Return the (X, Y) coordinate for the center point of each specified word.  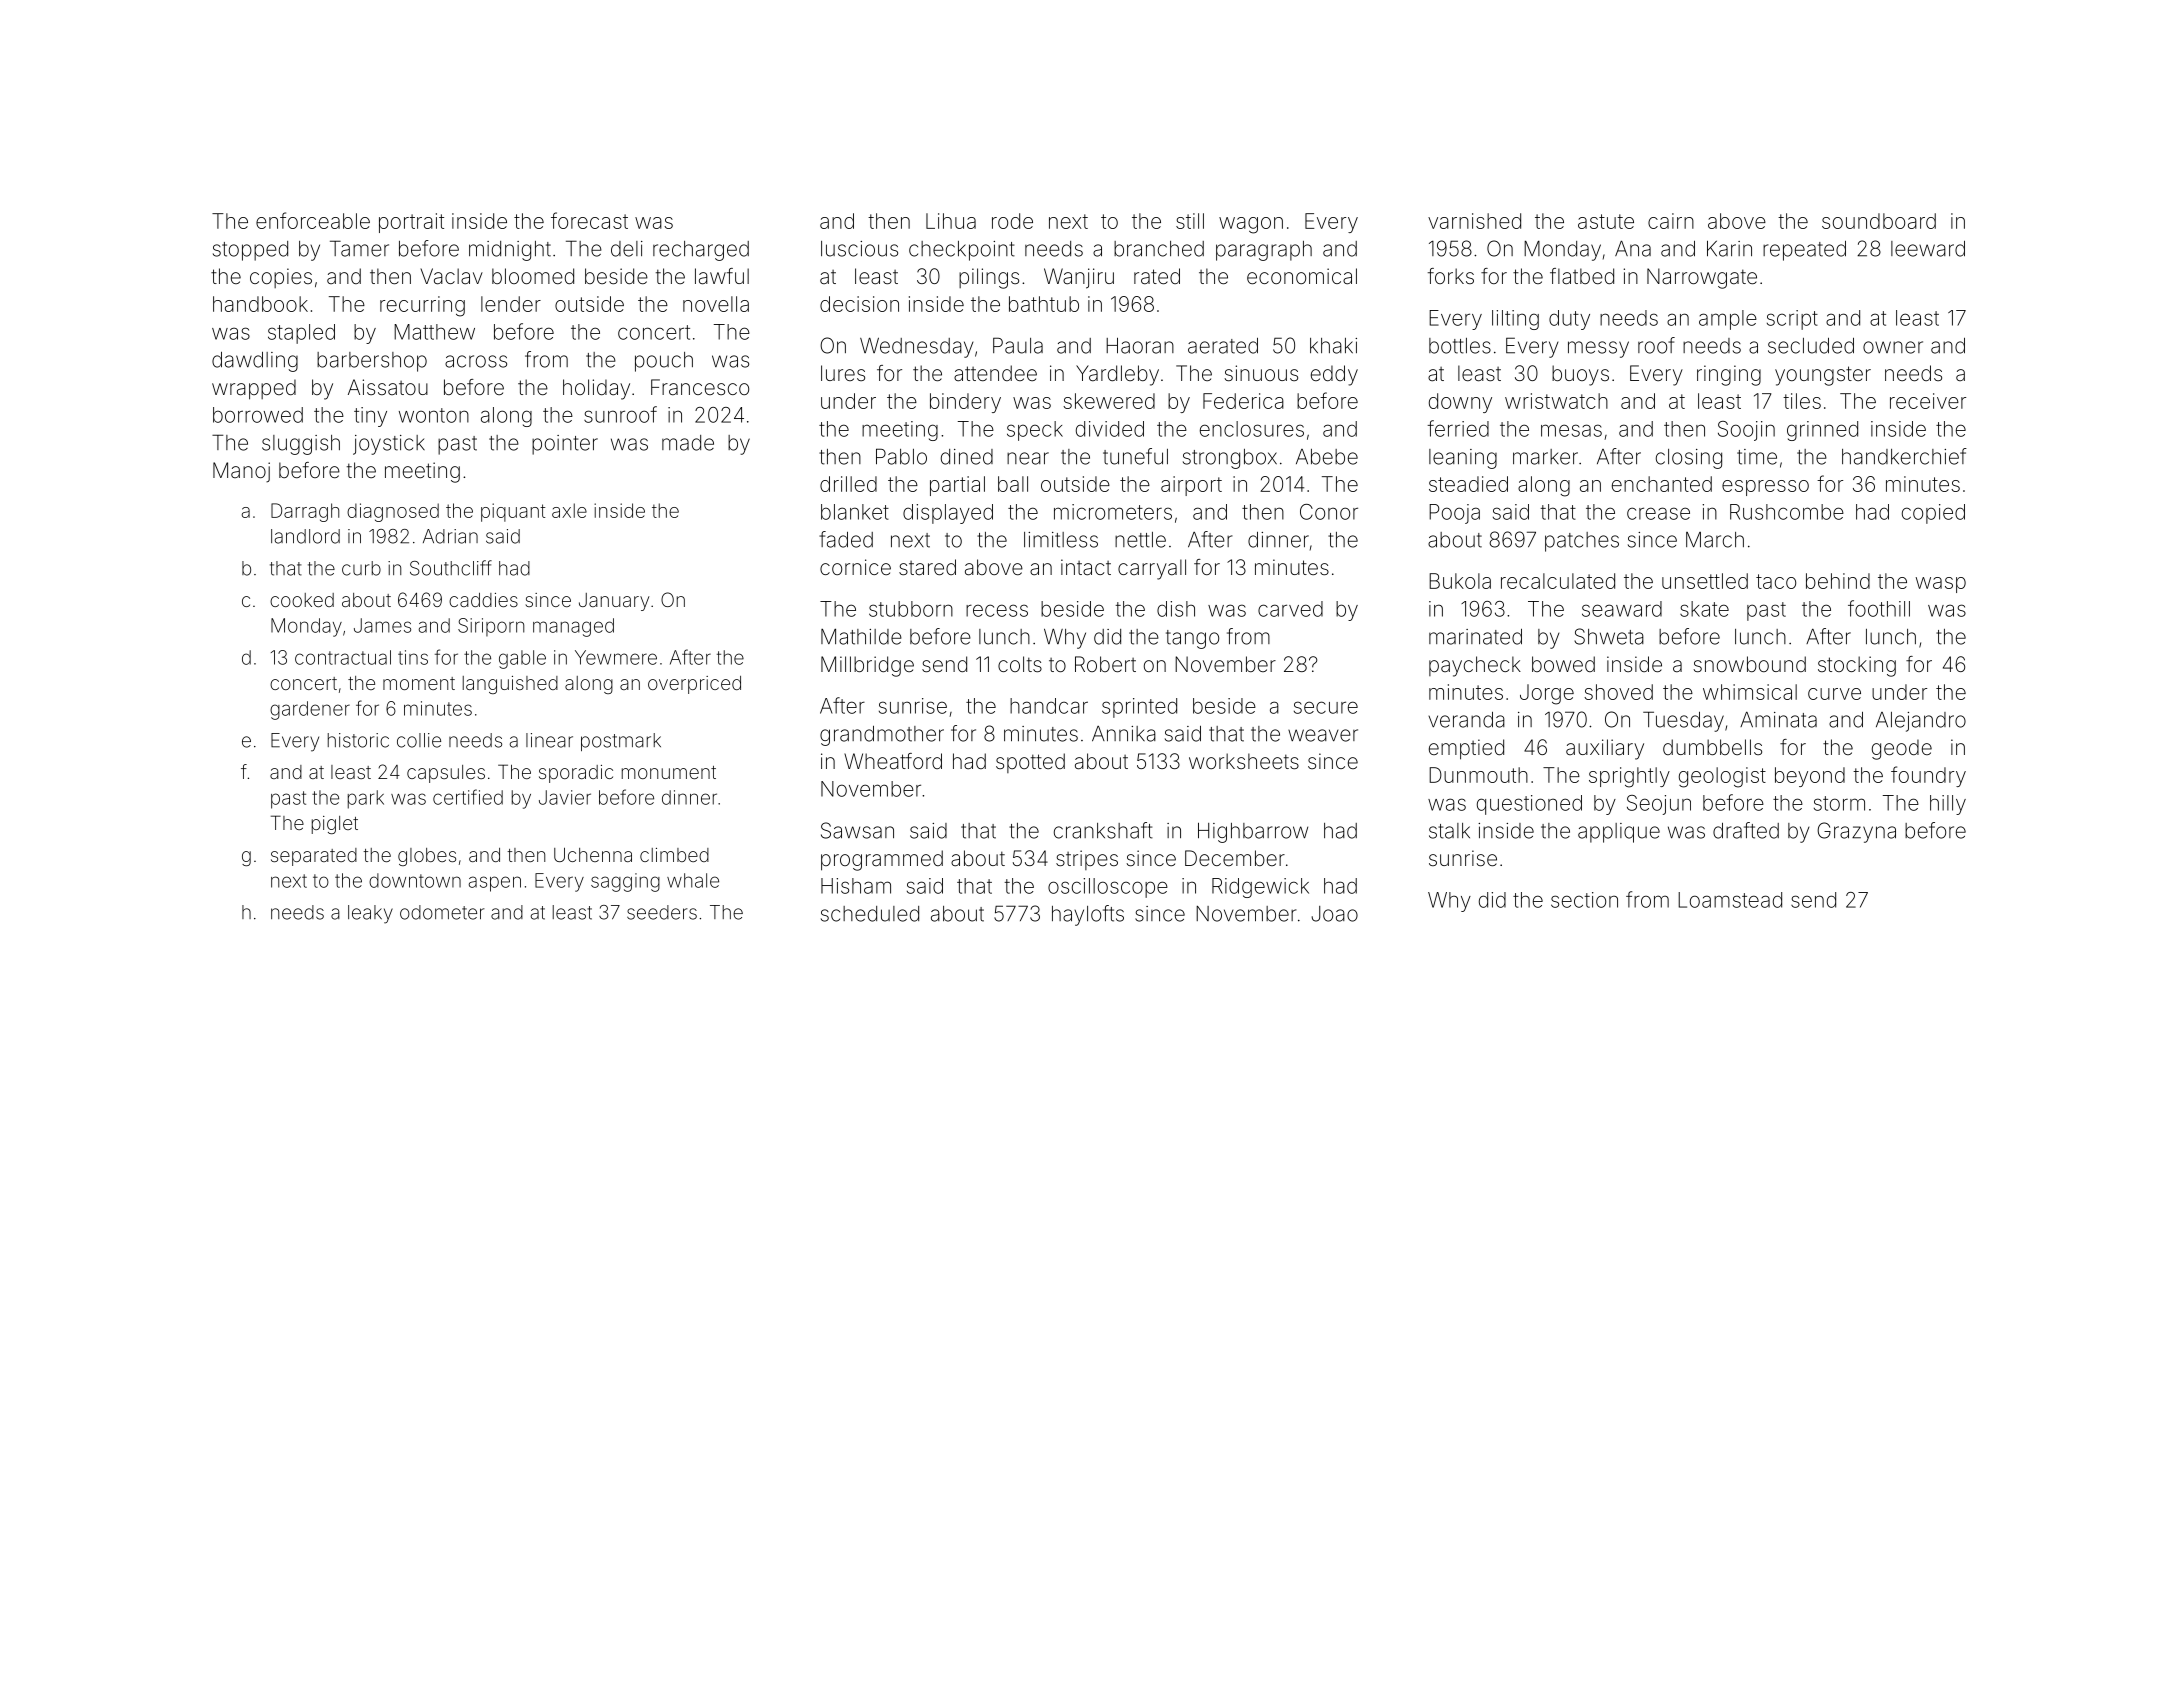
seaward (1622, 609)
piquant (513, 512)
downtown (415, 880)
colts (1020, 664)
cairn (1671, 221)
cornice (855, 567)
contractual (343, 657)
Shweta (1609, 636)
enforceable (313, 220)
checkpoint (962, 251)
